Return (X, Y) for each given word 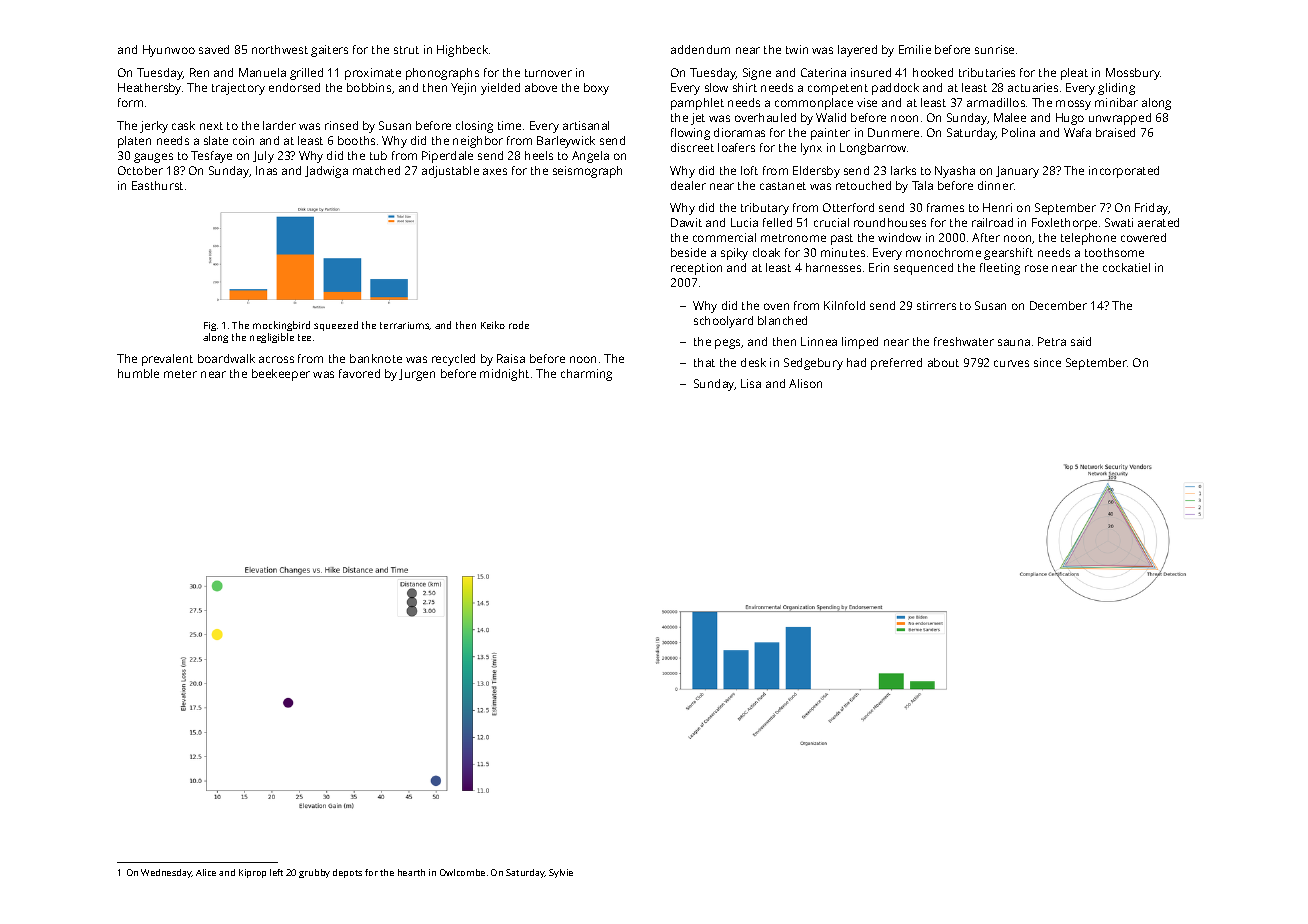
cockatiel (1126, 267)
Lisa (751, 383)
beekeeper (281, 375)
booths (356, 140)
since (1047, 362)
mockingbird (281, 326)
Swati (1119, 222)
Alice (206, 872)
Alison (805, 383)
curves (1011, 363)
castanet (783, 186)
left (276, 872)
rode (519, 325)
